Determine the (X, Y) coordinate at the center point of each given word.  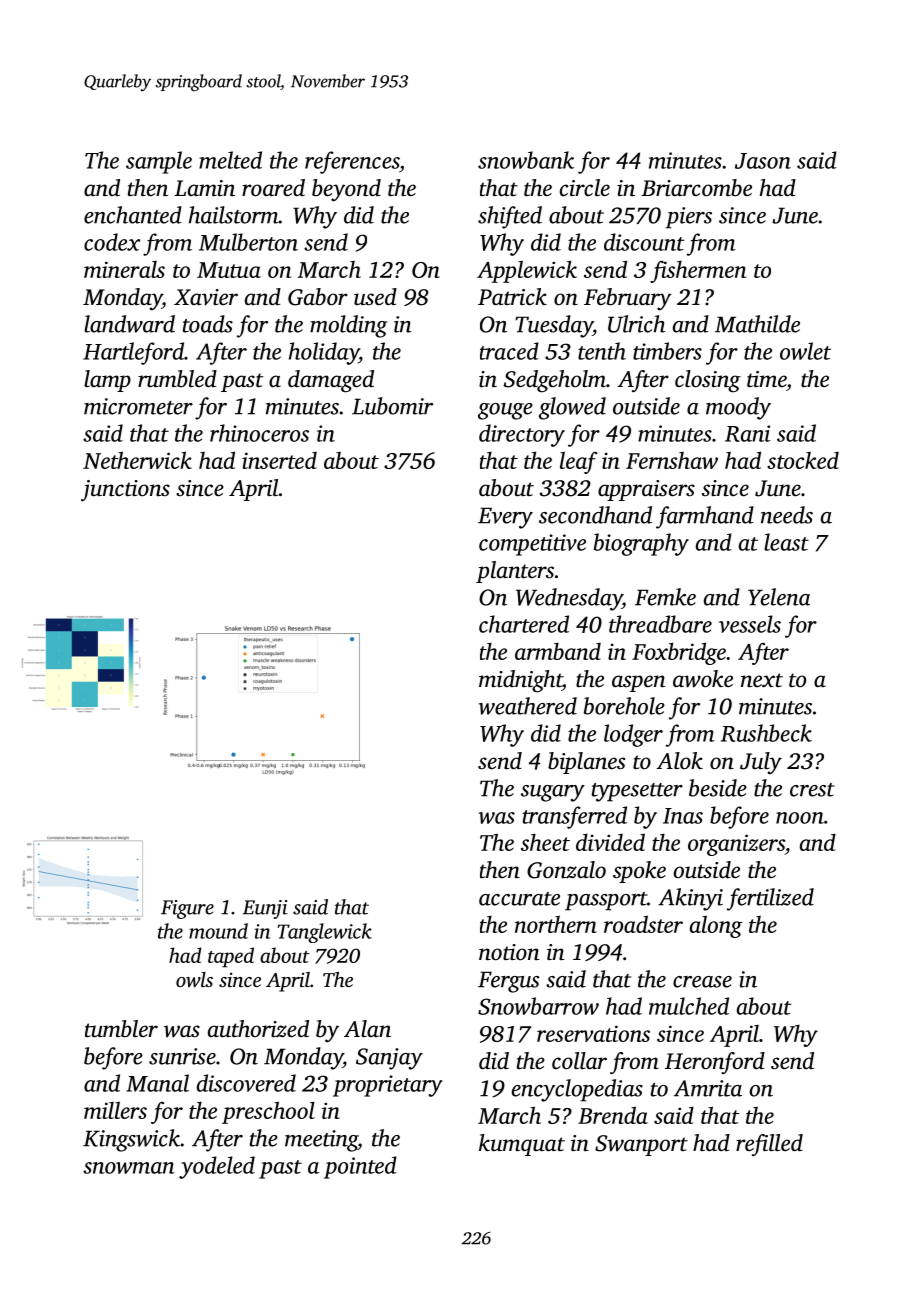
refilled (769, 1145)
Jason (763, 161)
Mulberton (248, 242)
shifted (510, 217)
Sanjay (389, 1059)
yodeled (217, 1167)
